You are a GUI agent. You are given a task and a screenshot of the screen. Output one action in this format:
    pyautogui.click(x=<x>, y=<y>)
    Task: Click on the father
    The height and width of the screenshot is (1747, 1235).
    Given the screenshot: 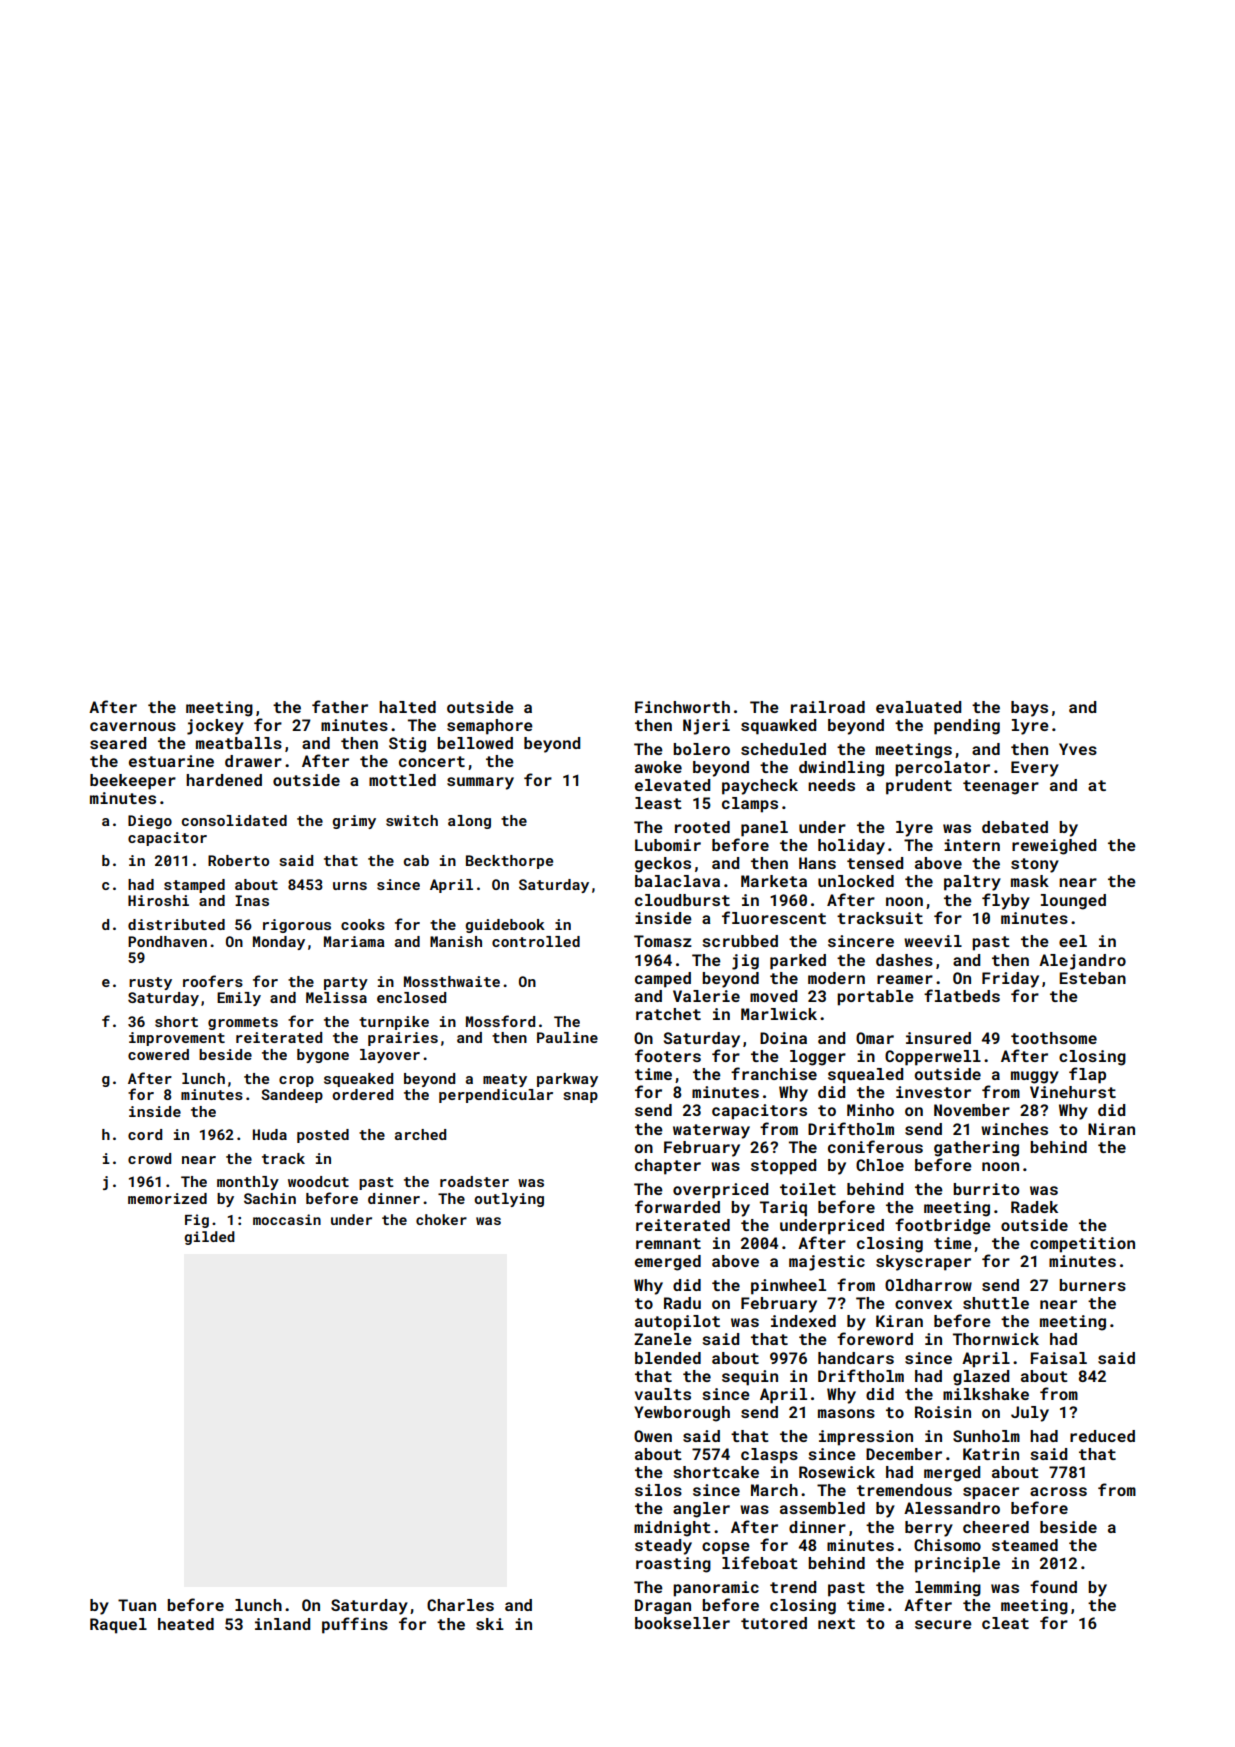 What is the action you would take?
    pyautogui.click(x=340, y=706)
